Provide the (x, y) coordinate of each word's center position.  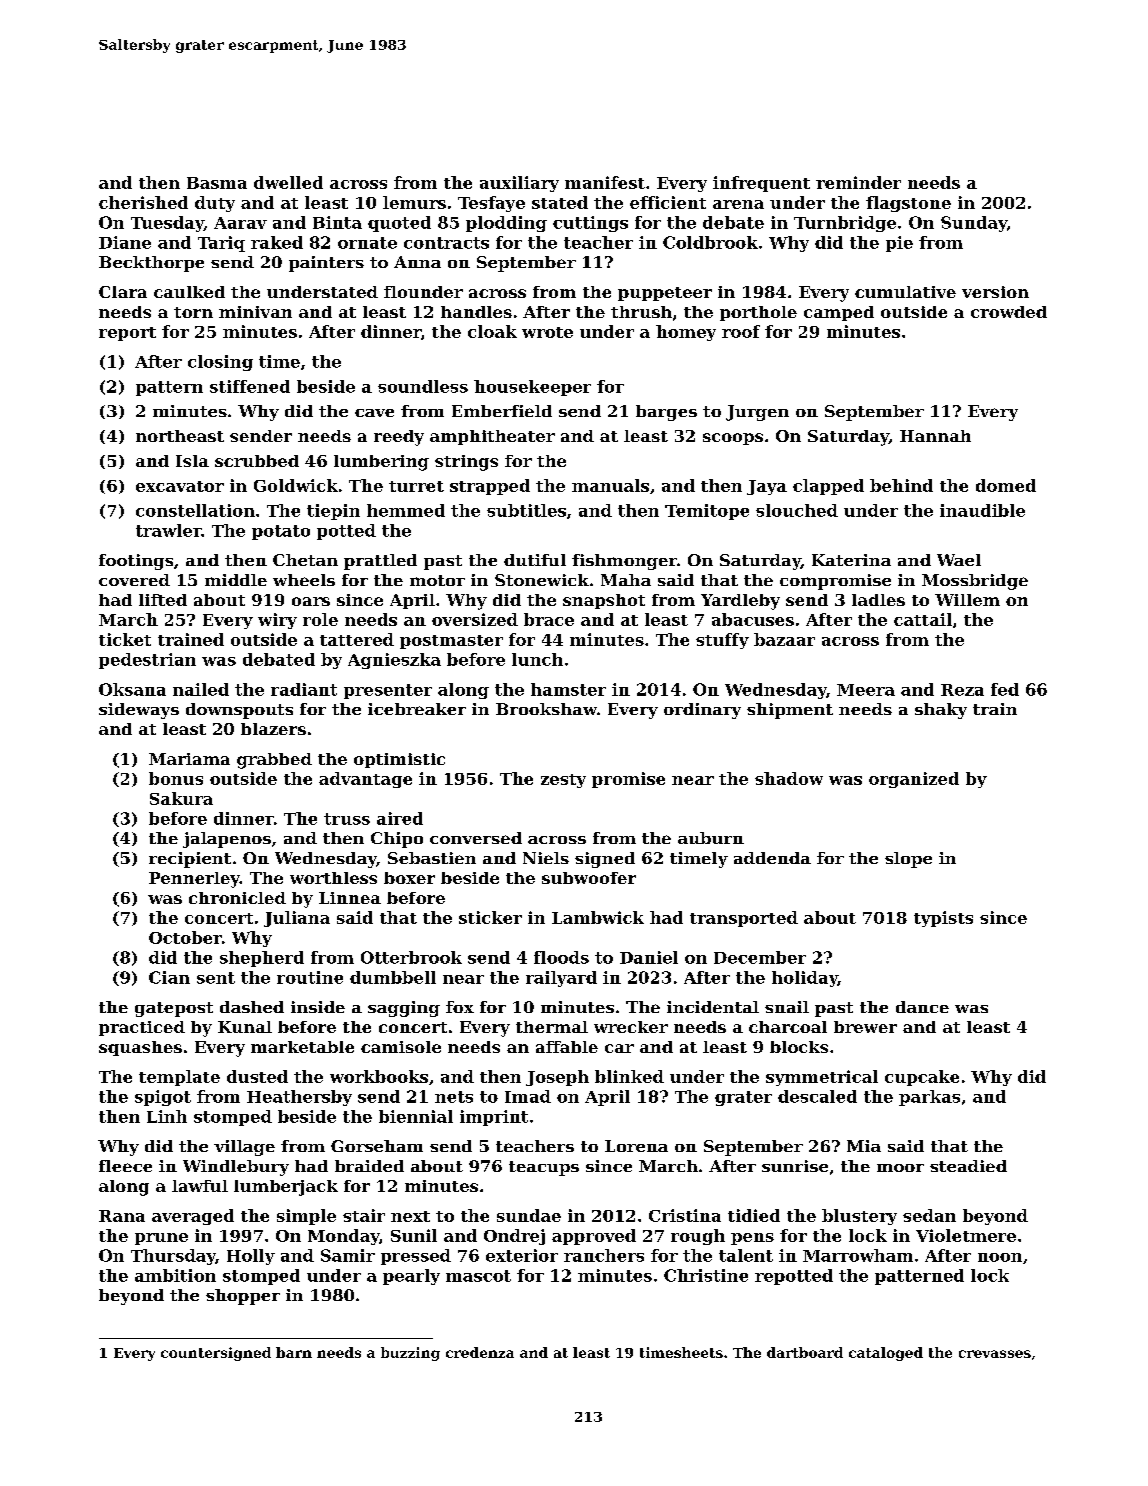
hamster (568, 689)
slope (908, 860)
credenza (480, 1352)
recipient (190, 860)
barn (294, 1352)
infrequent (761, 184)
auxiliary (519, 184)
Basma (217, 183)
